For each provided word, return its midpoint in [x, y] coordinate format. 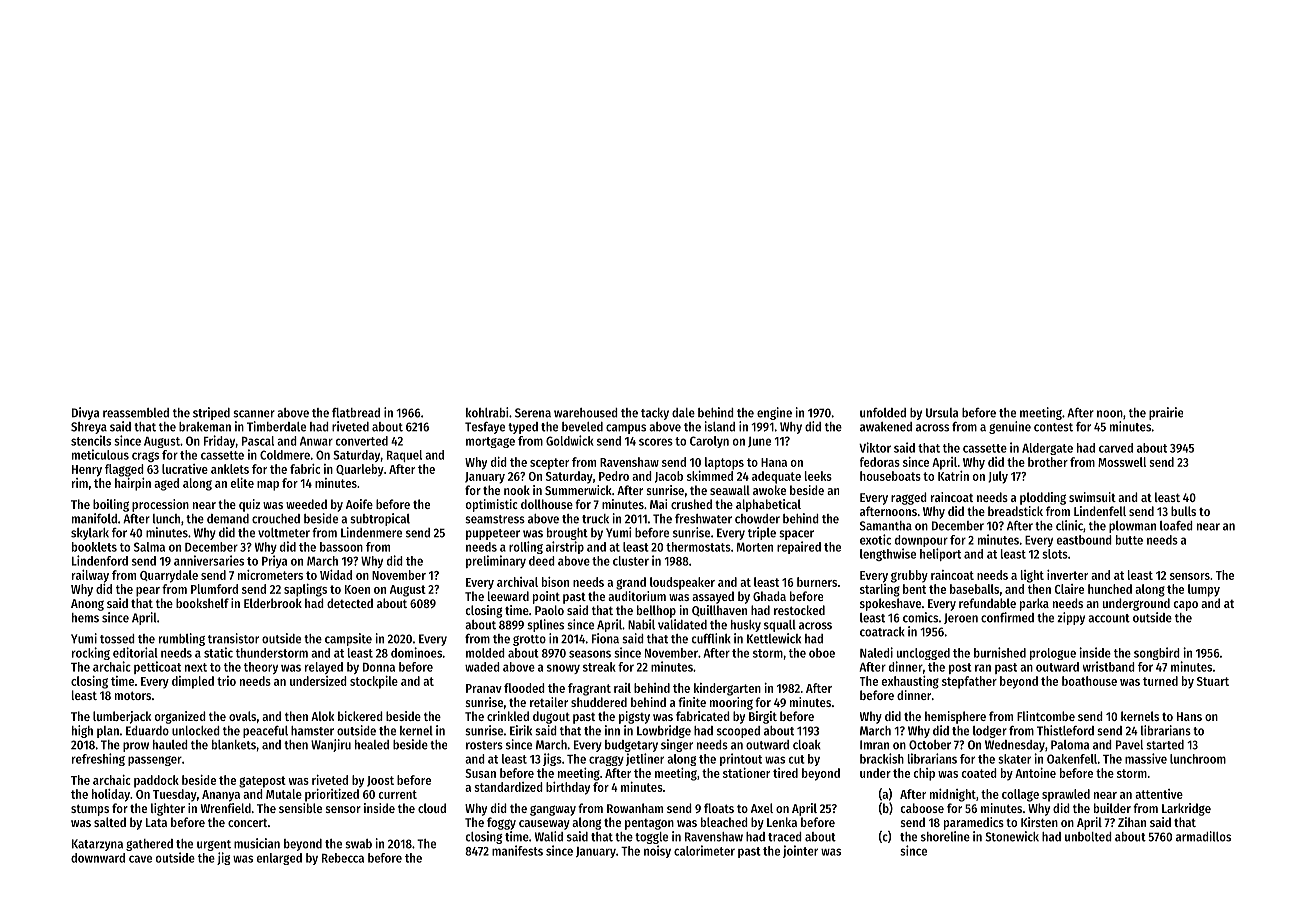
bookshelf [202, 603]
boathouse [1089, 681]
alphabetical [768, 505]
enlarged [279, 859]
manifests [517, 850]
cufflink [711, 638]
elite [242, 483]
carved [1116, 448]
